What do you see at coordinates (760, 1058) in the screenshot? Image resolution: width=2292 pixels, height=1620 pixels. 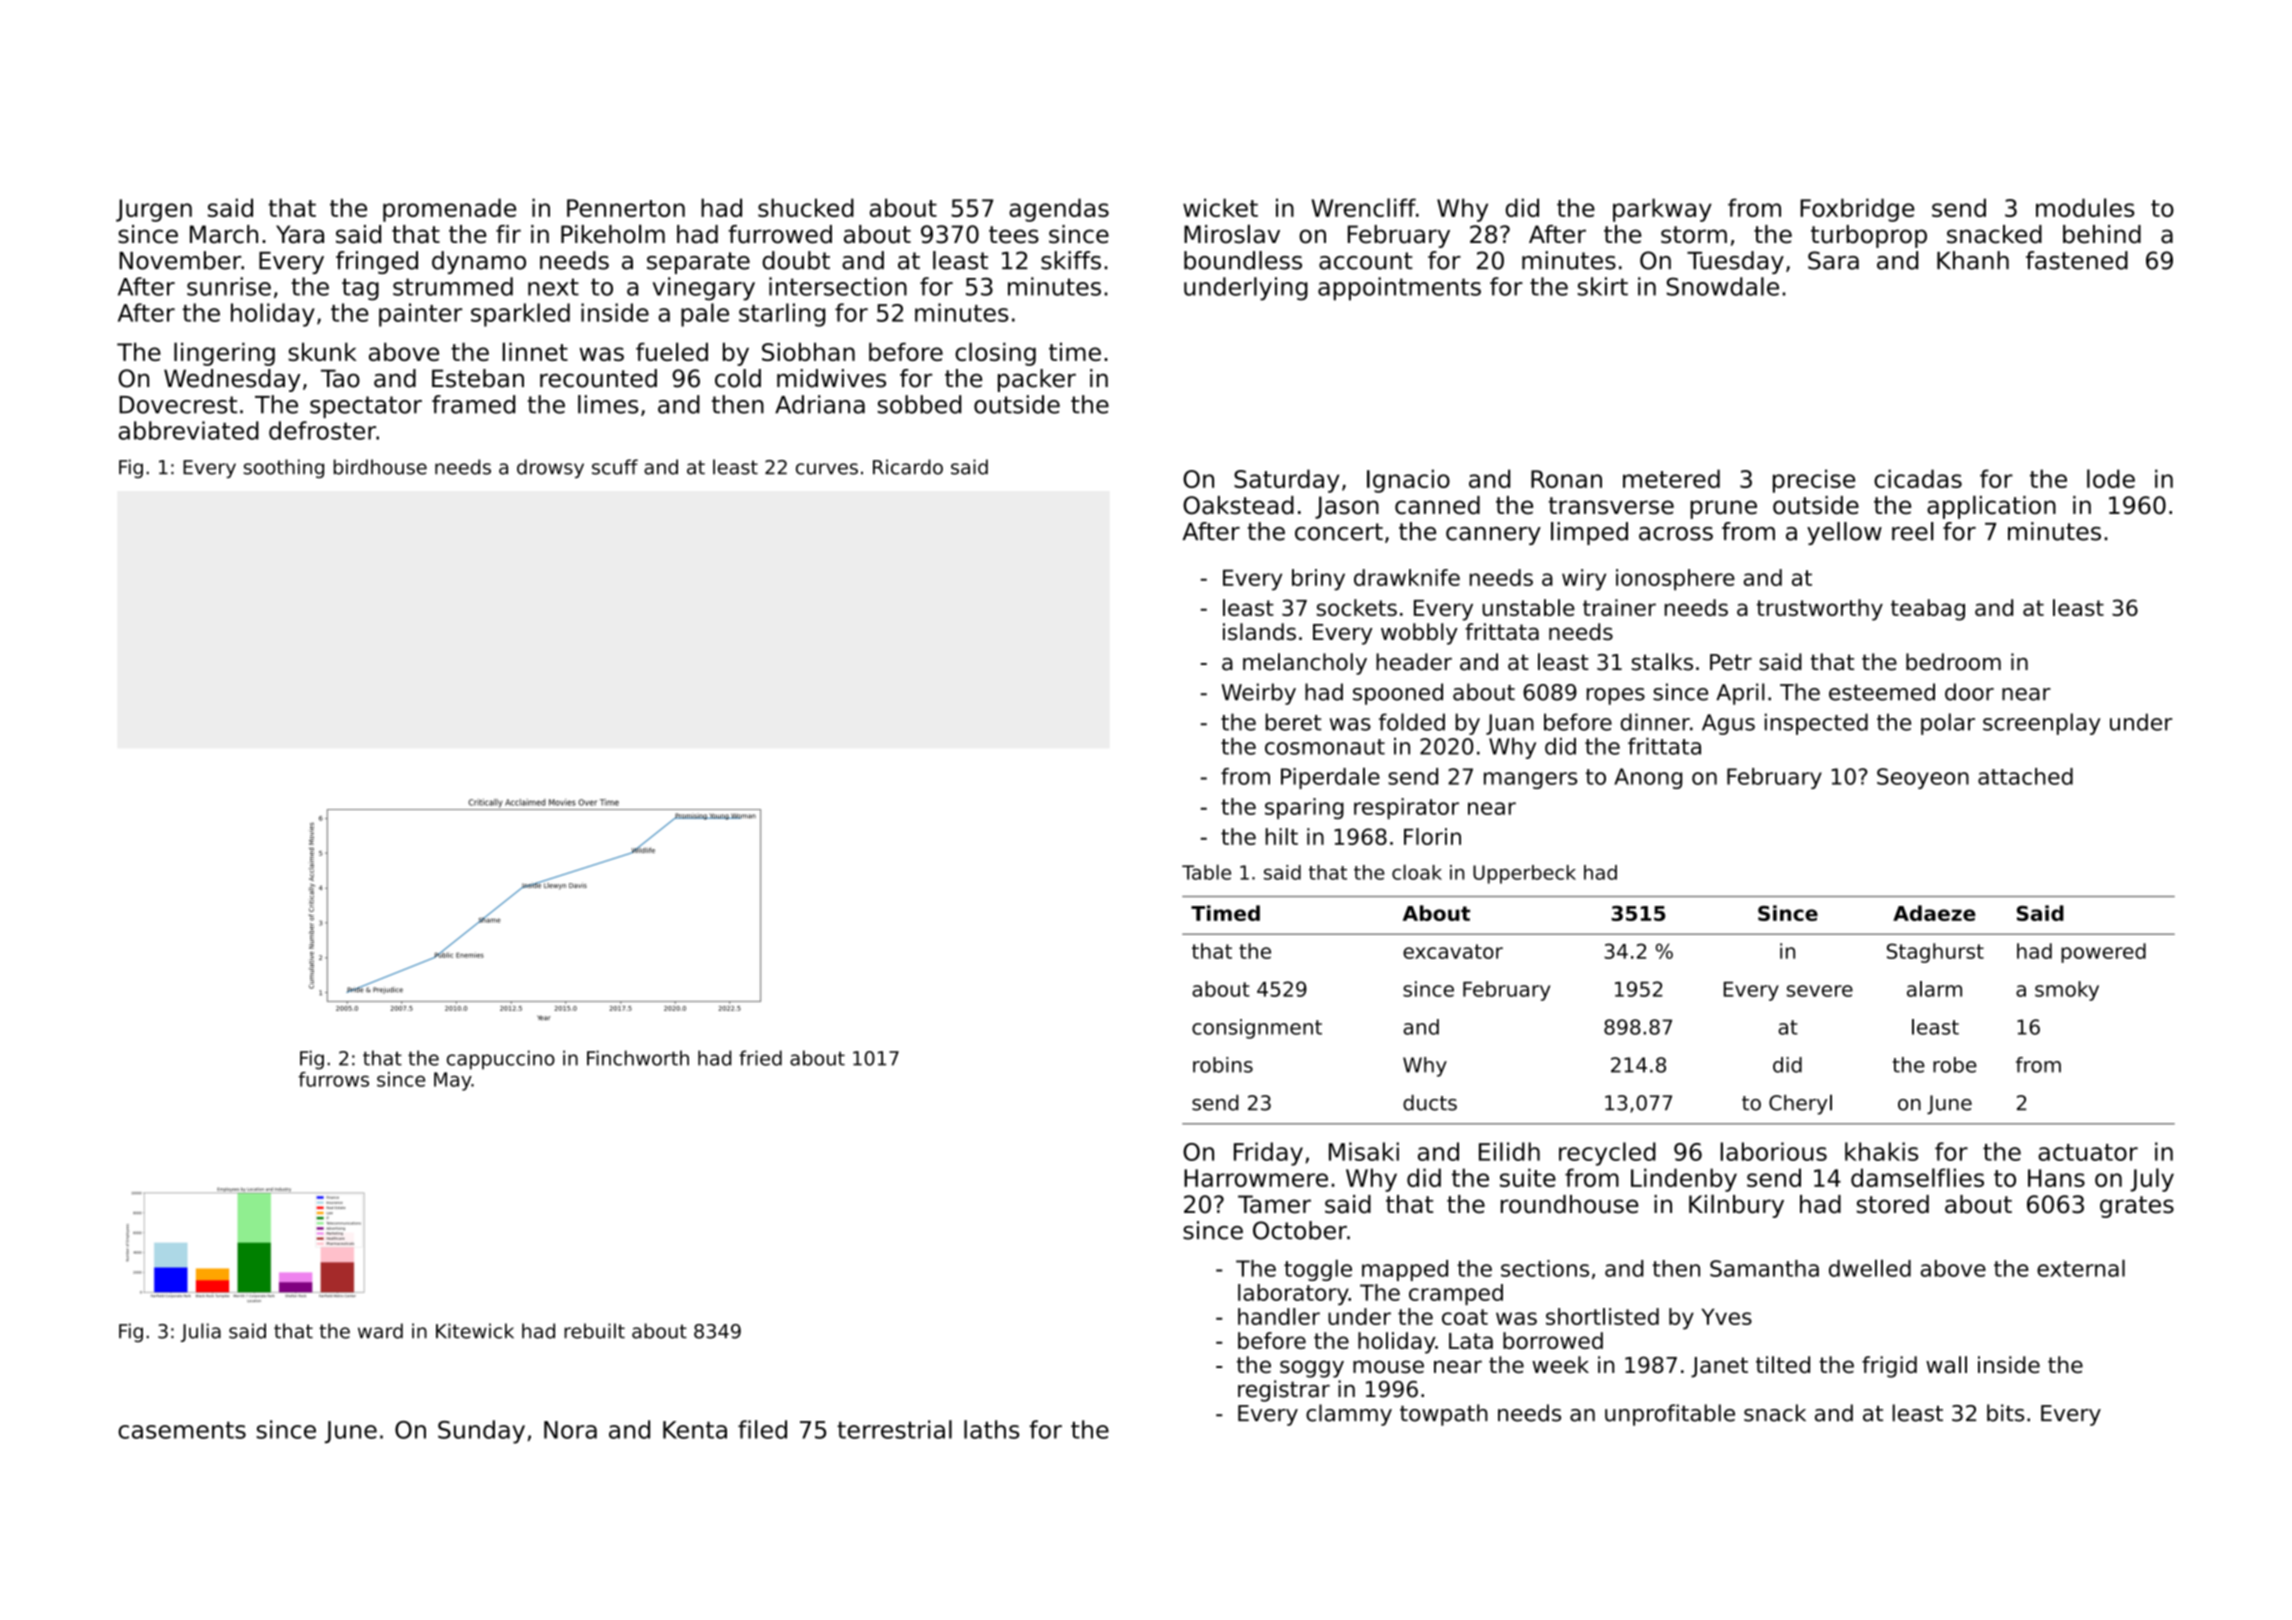 I see `fried` at bounding box center [760, 1058].
